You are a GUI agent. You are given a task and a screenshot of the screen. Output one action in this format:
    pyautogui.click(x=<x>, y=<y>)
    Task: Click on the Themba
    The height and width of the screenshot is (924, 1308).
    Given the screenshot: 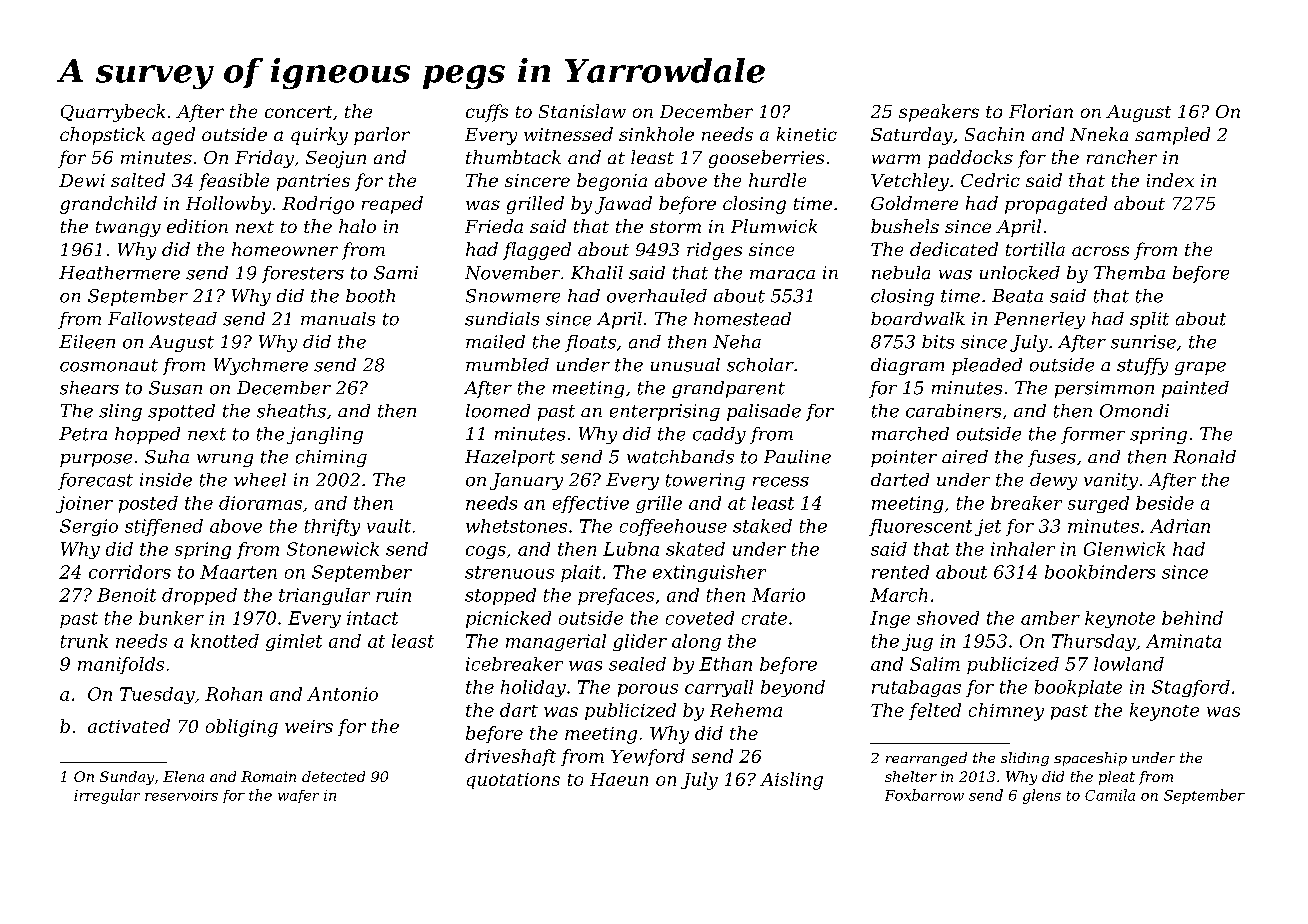 What is the action you would take?
    pyautogui.click(x=1129, y=273)
